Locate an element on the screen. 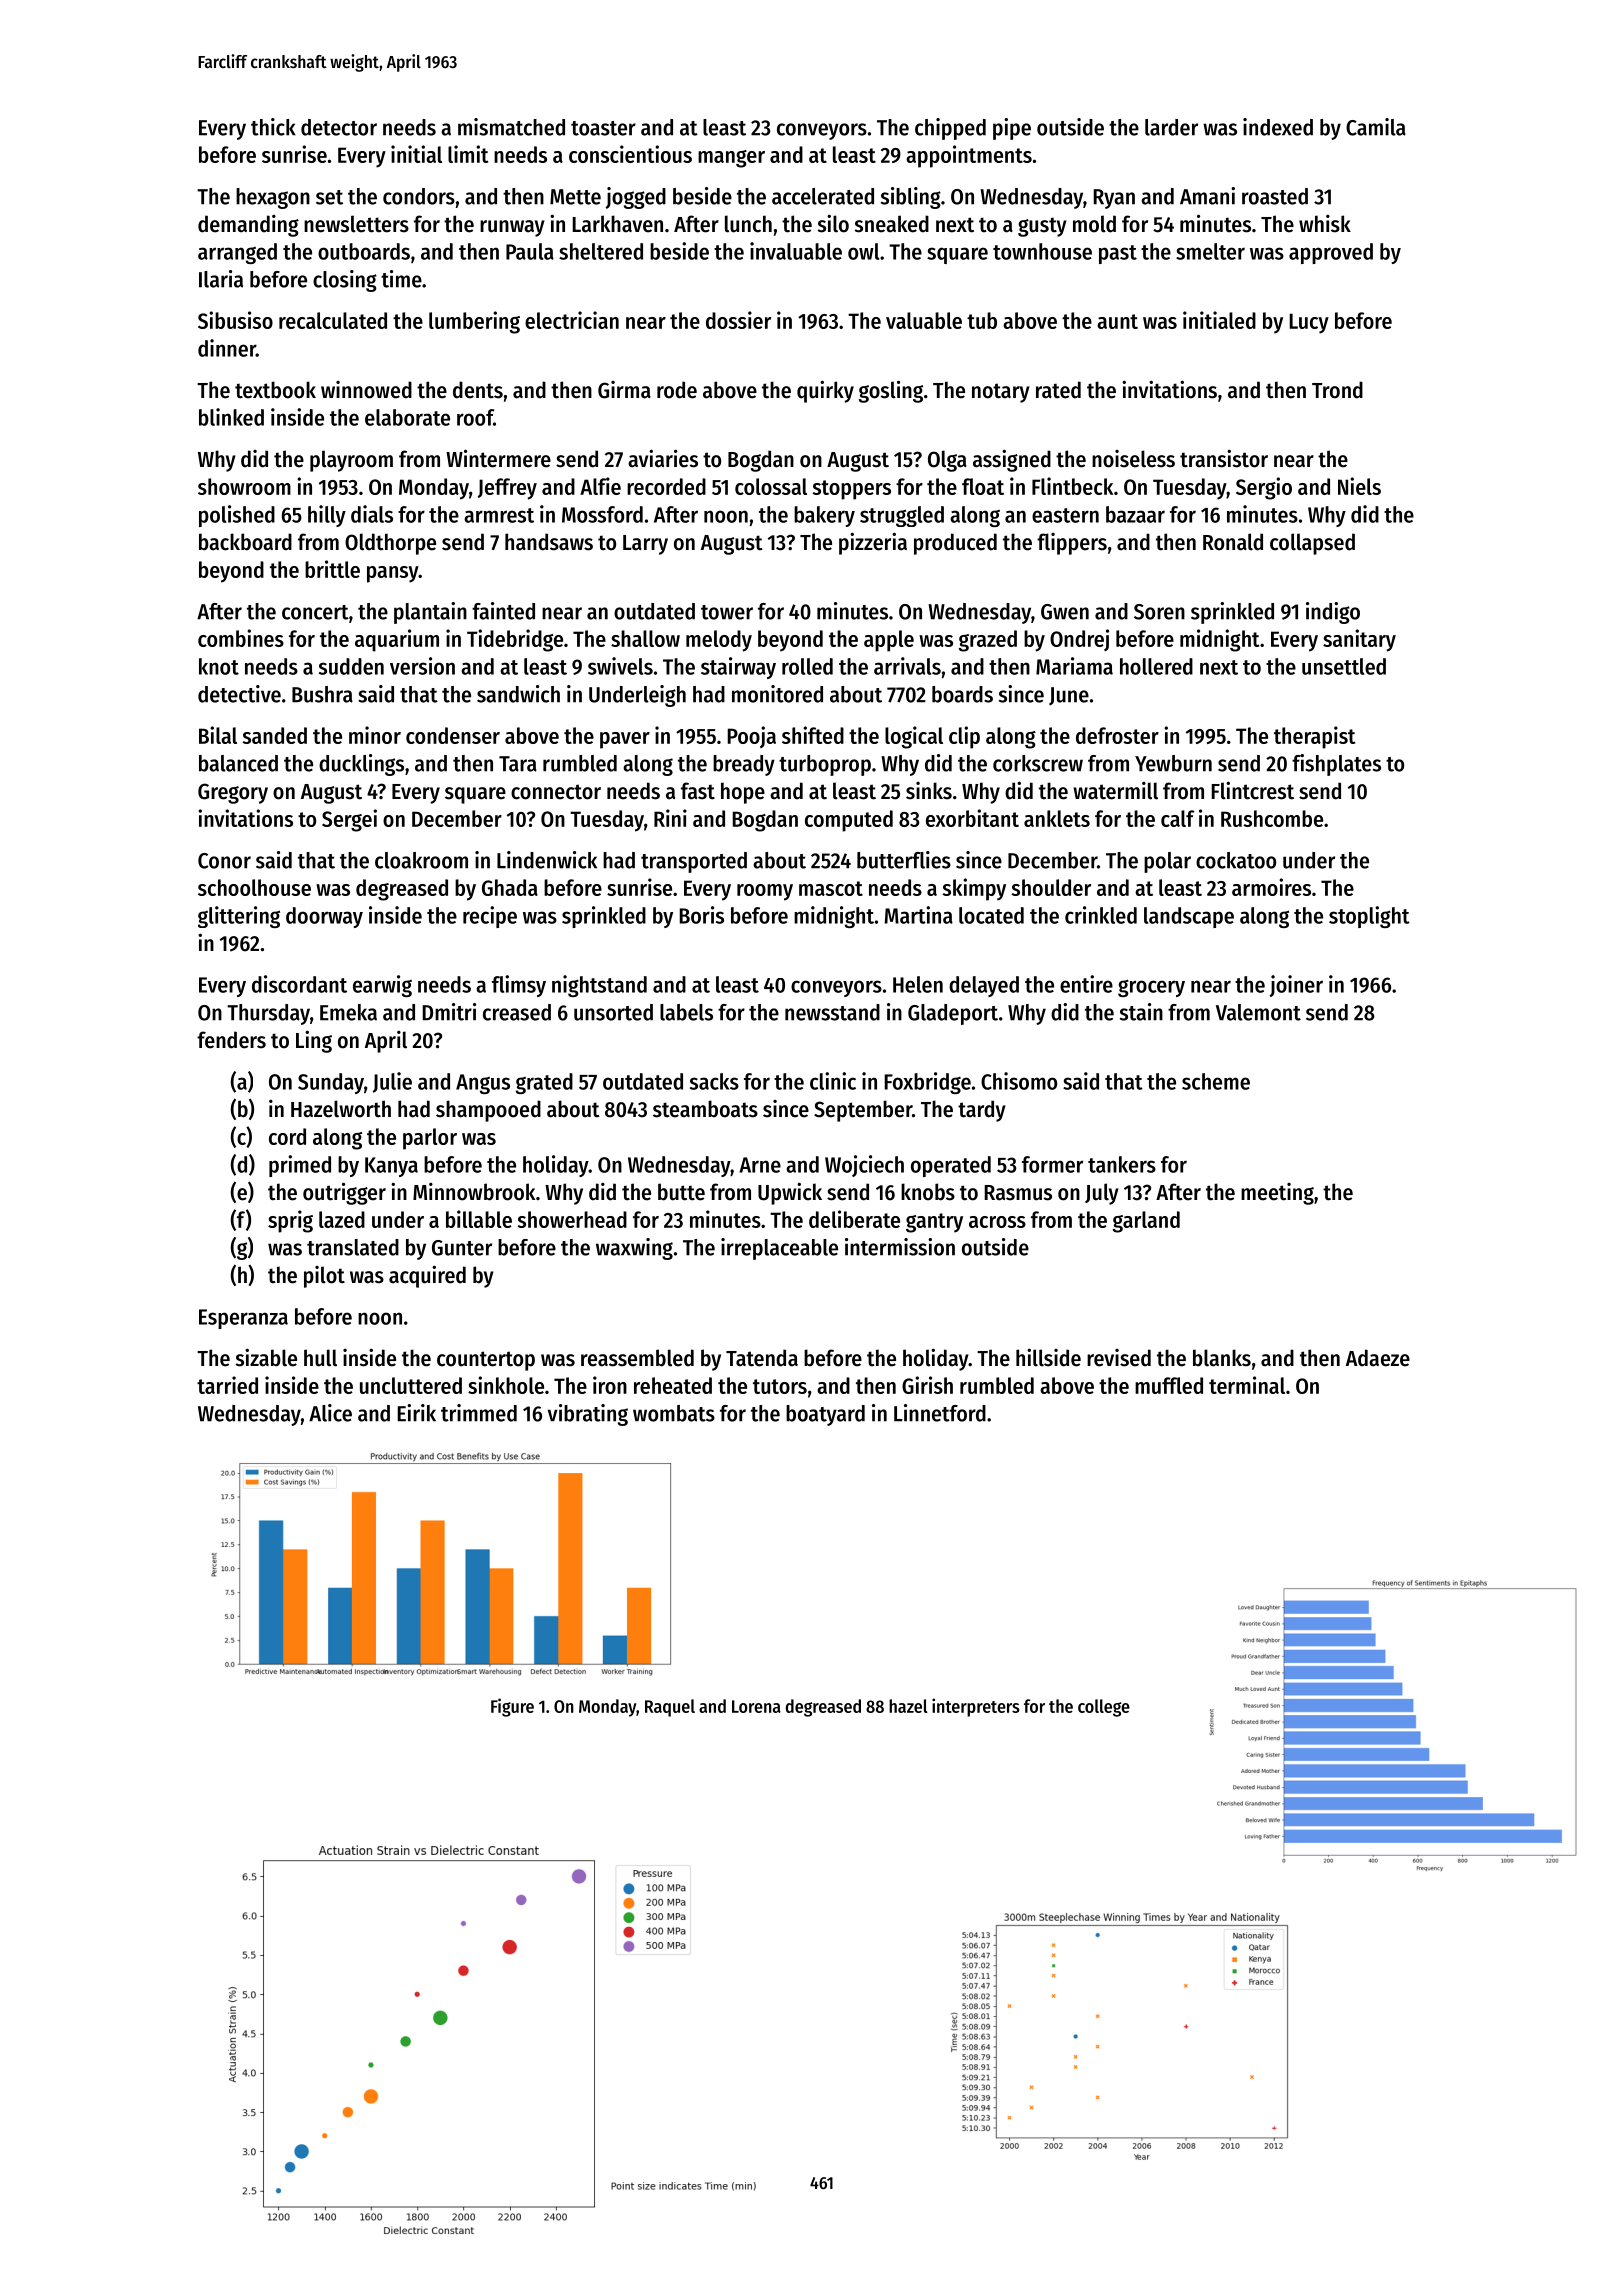 The height and width of the screenshot is (2292, 1620). larder is located at coordinates (1171, 127).
